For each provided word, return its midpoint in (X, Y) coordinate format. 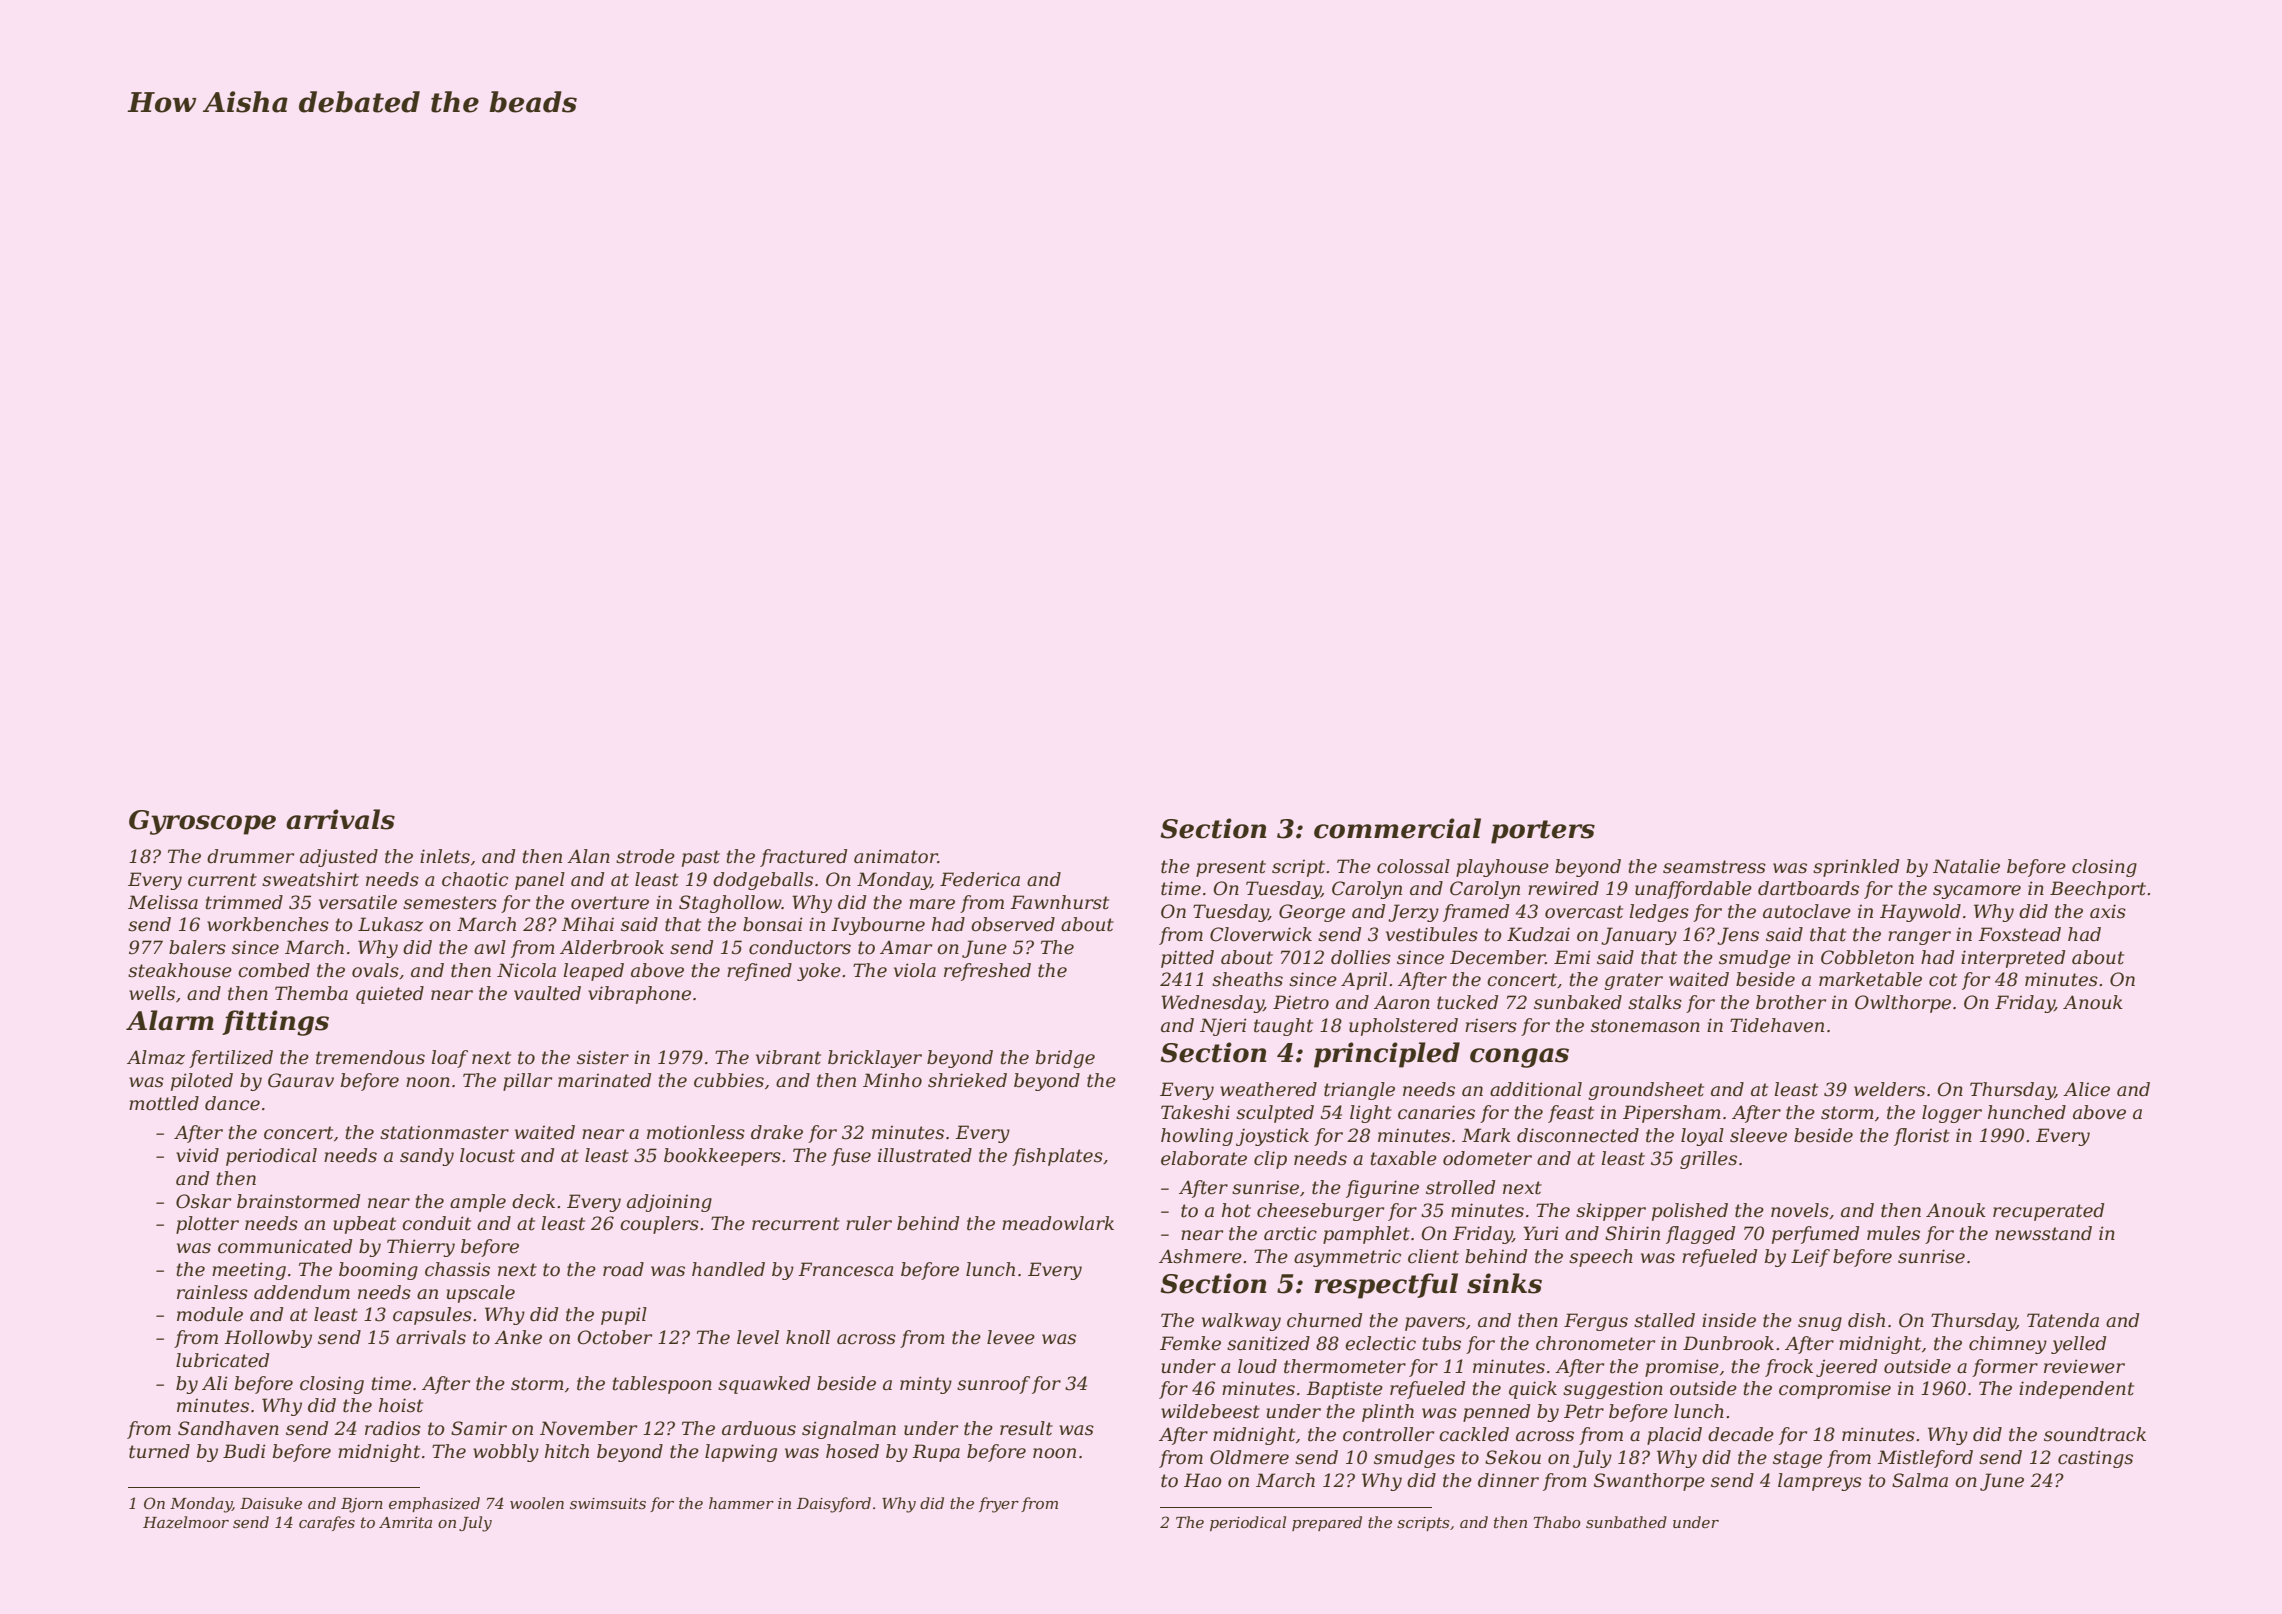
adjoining (669, 1203)
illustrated (925, 1155)
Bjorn (362, 1505)
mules (1893, 1233)
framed (1476, 913)
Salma (1920, 1480)
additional (1536, 1089)
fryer (999, 1505)
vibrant (788, 1057)
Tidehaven (1777, 1025)
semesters (450, 903)
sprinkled (1856, 868)
